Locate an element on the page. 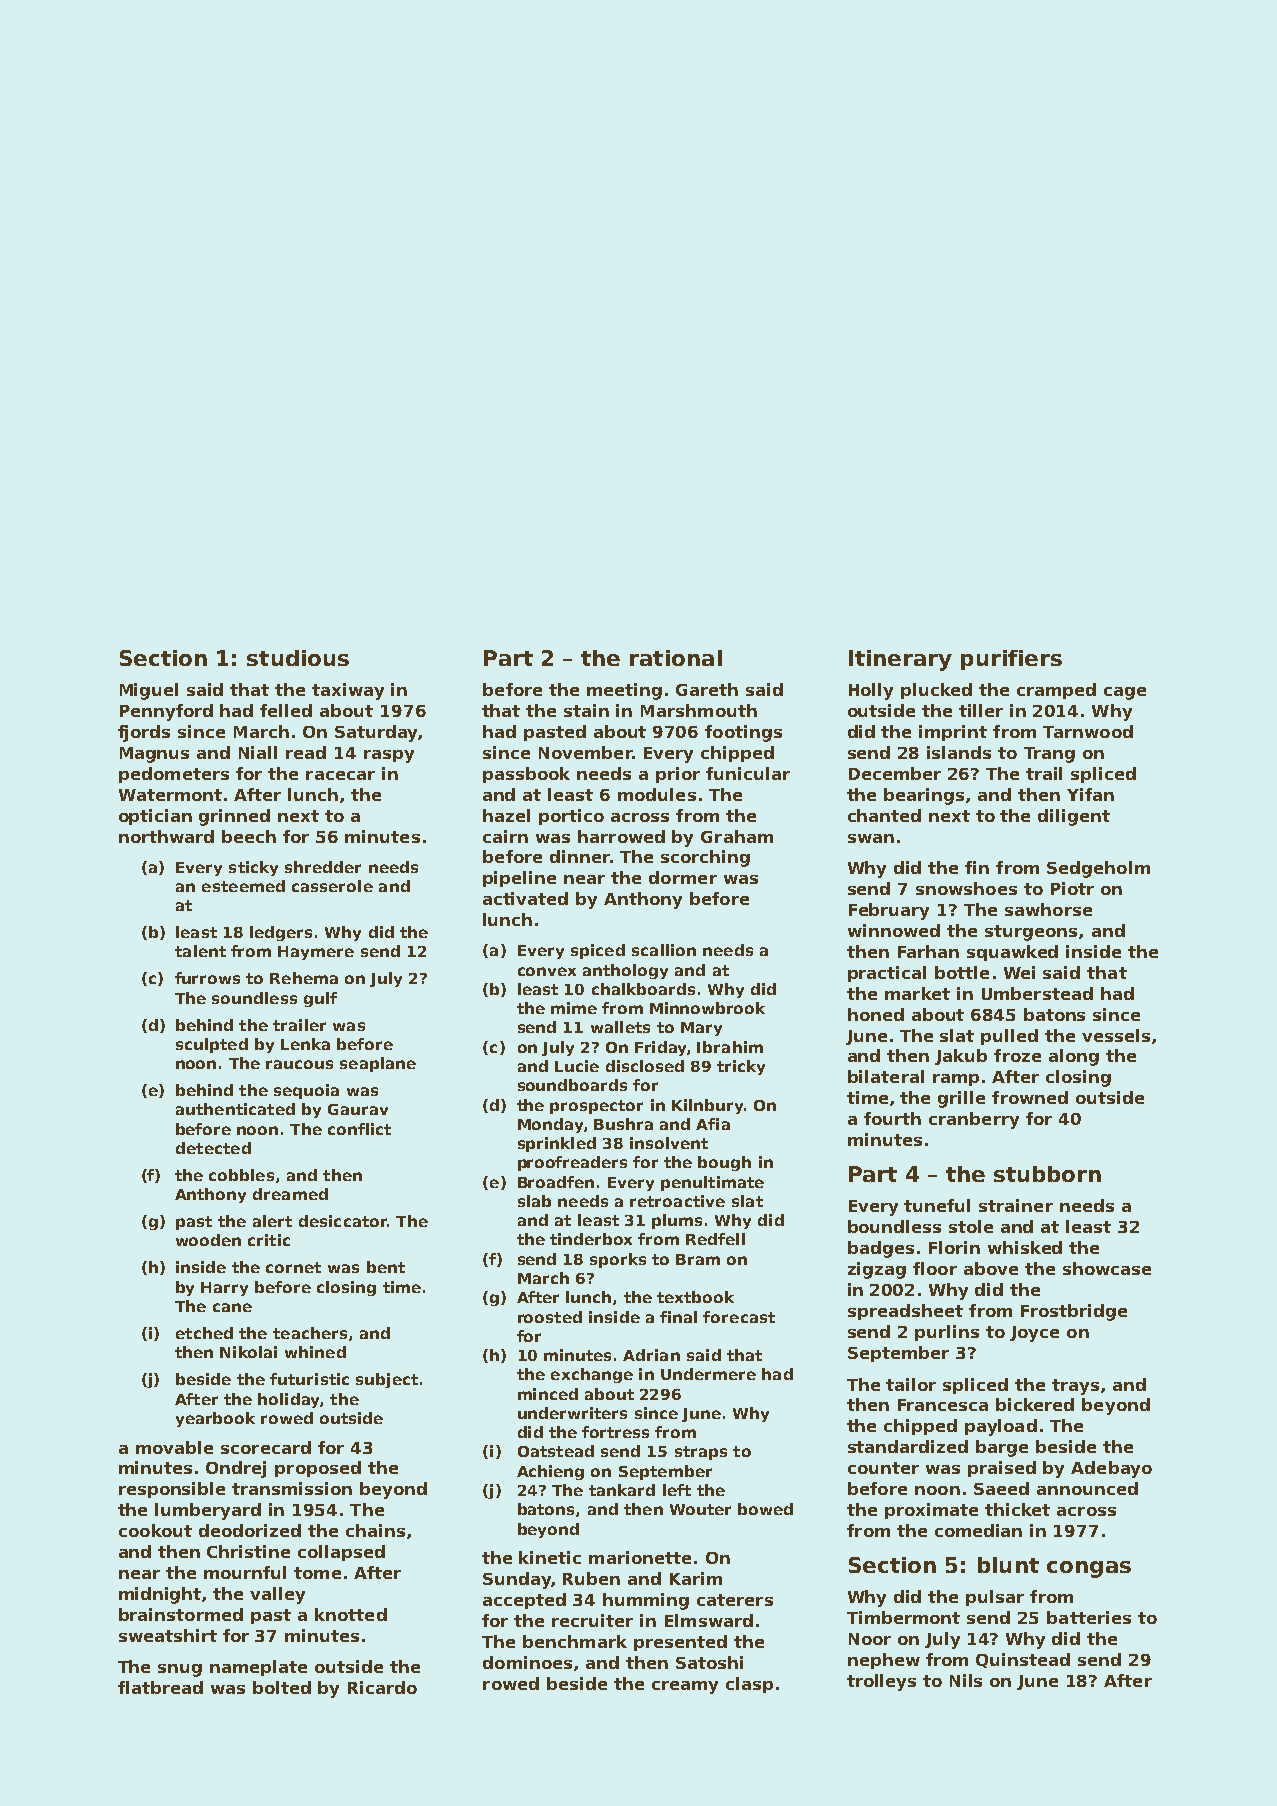 This page has width=1277, height=1806. studious is located at coordinates (298, 658).
